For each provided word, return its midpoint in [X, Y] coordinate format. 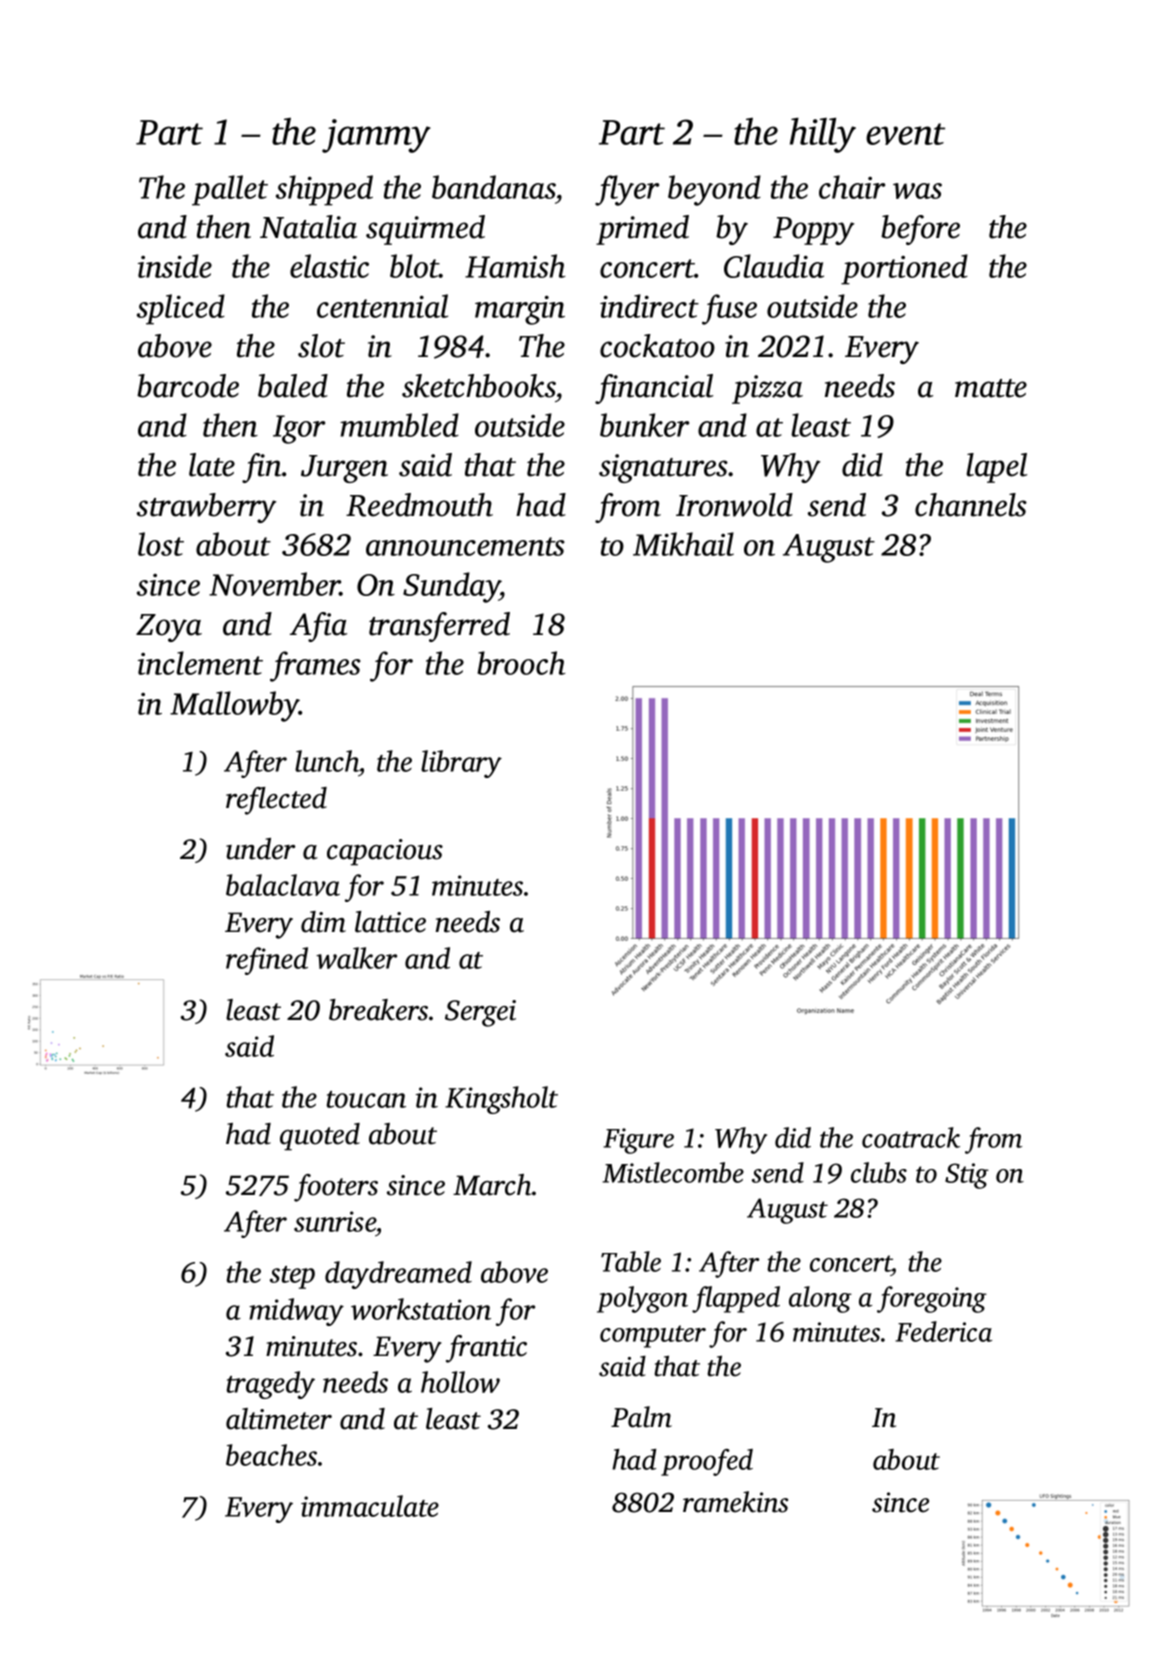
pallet [230, 190]
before [920, 230]
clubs [879, 1172]
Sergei [480, 1013]
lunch [327, 761]
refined [267, 961]
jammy [376, 136]
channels [971, 505]
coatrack [911, 1137]
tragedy [271, 1385]
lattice [390, 922]
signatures [663, 468]
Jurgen [344, 469]
